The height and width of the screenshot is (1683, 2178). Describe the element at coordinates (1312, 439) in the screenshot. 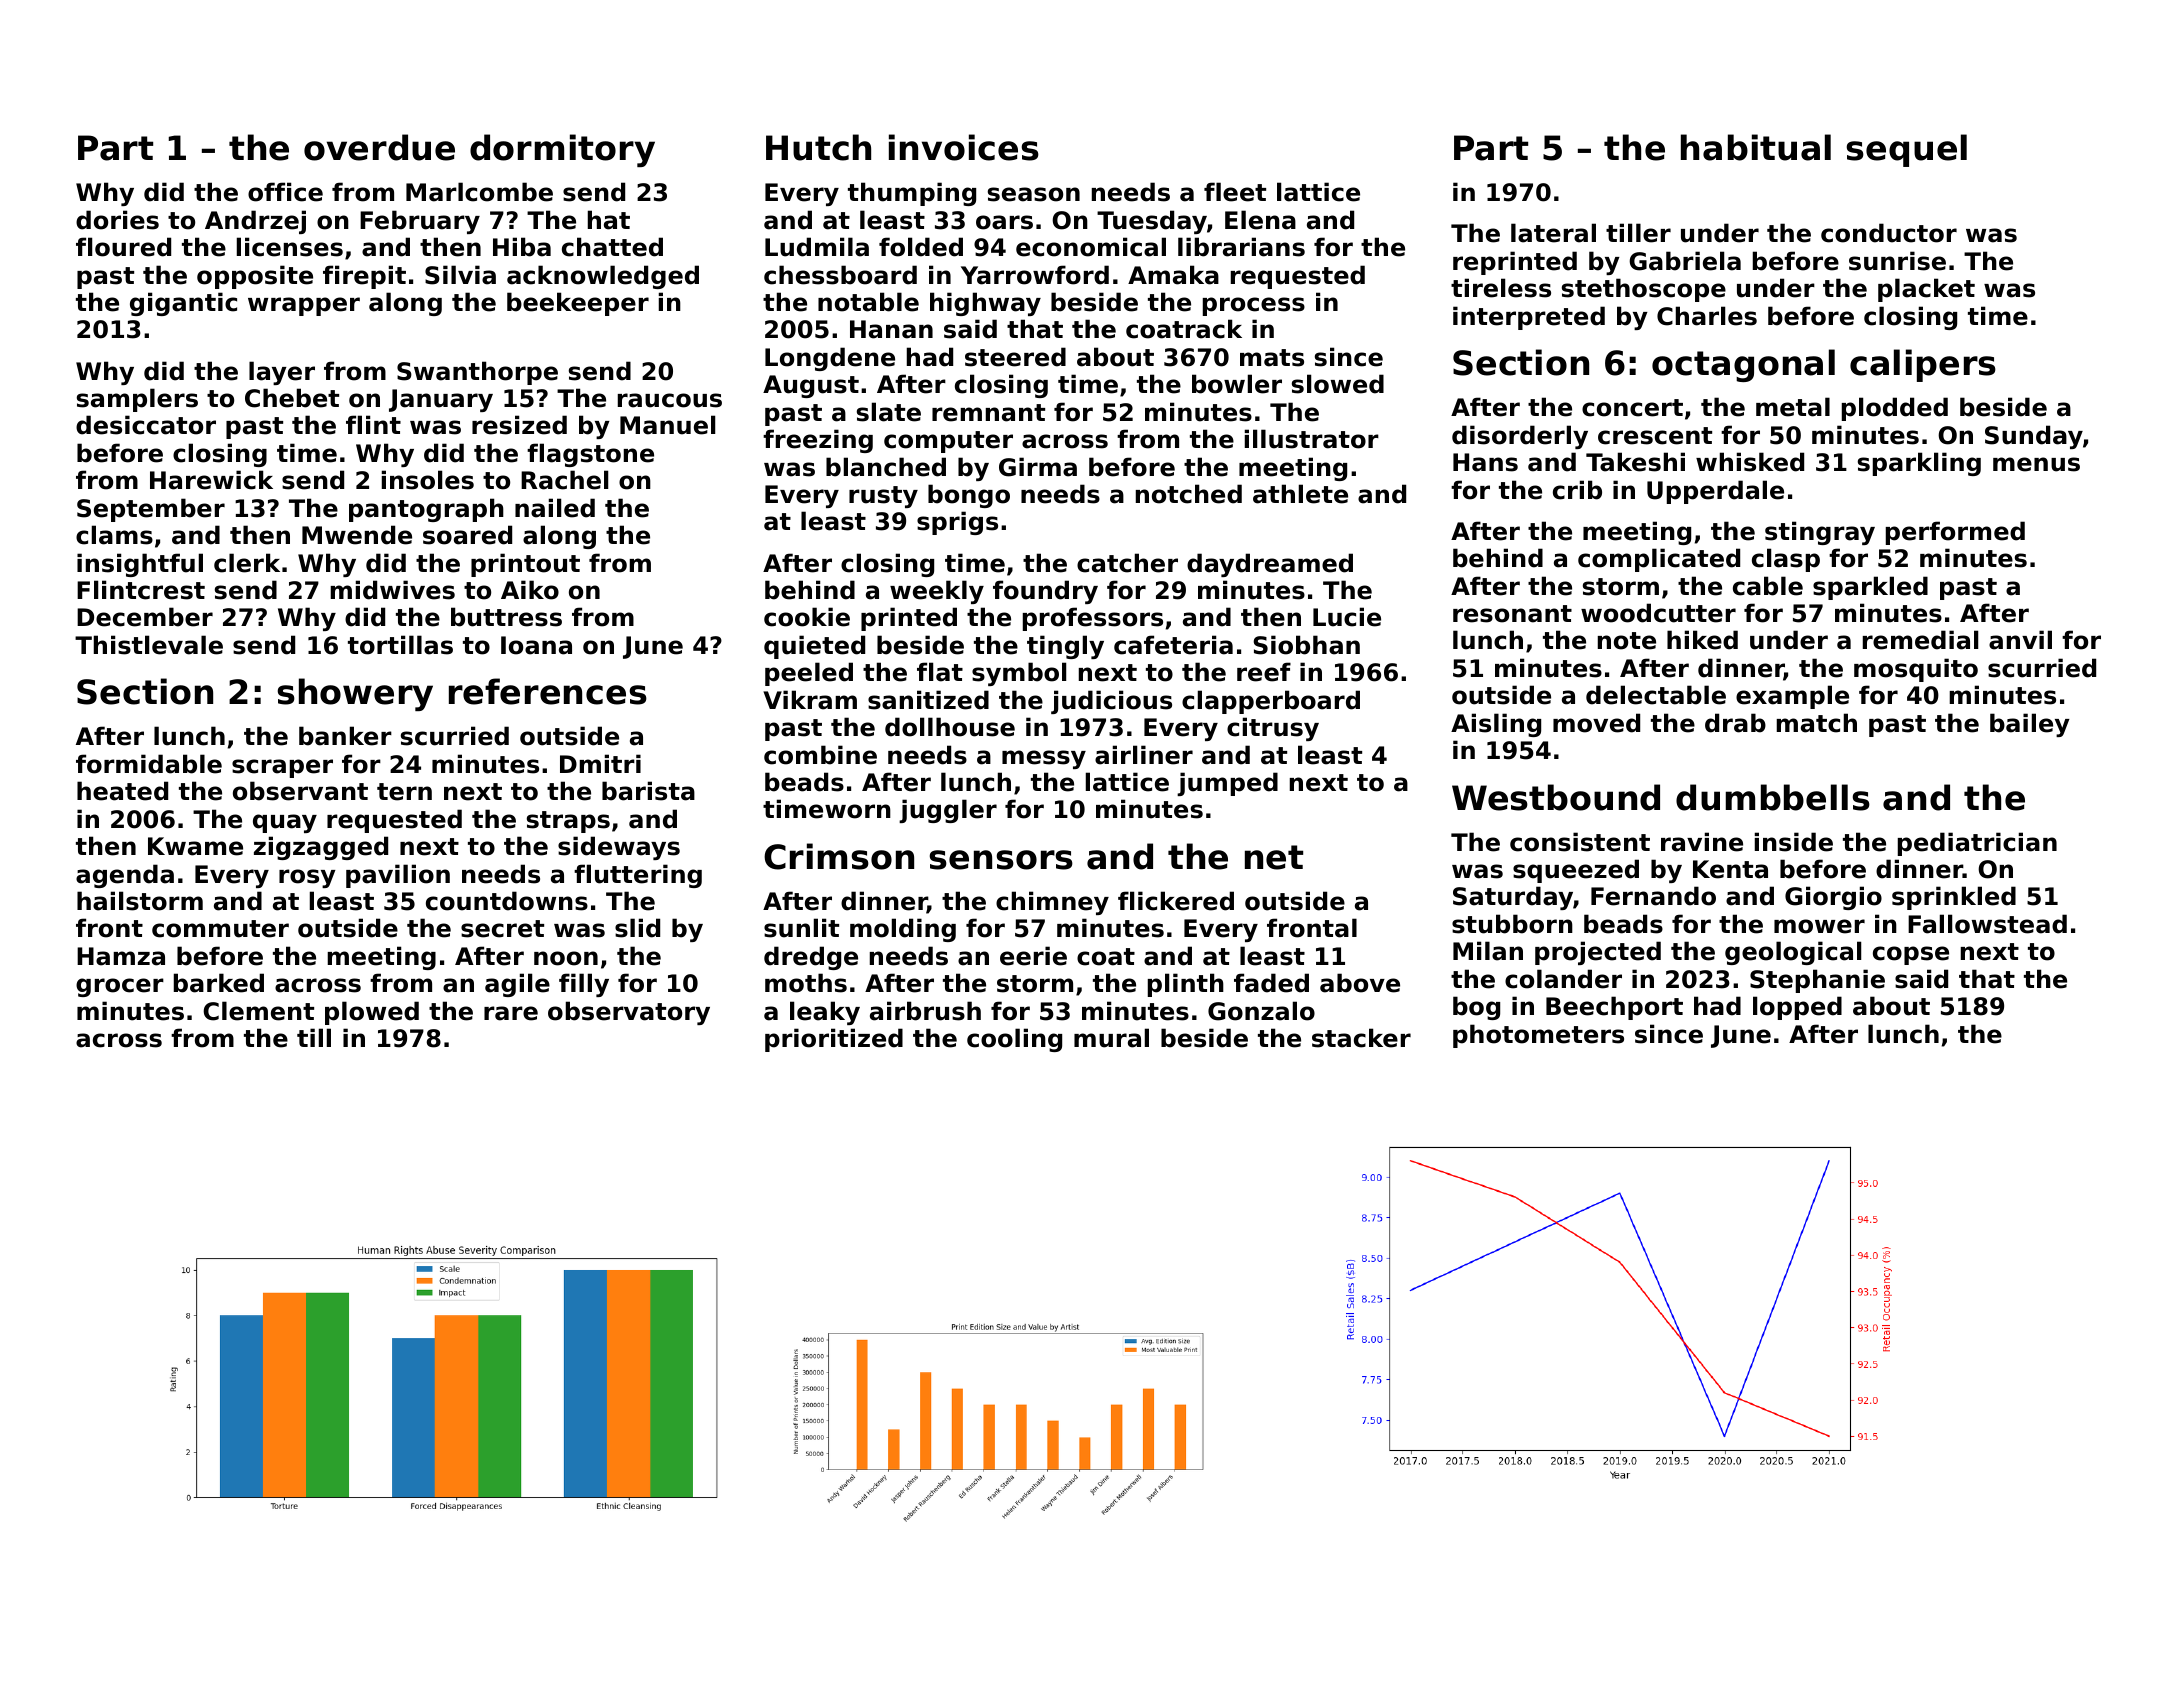

I see `illustrator` at that location.
